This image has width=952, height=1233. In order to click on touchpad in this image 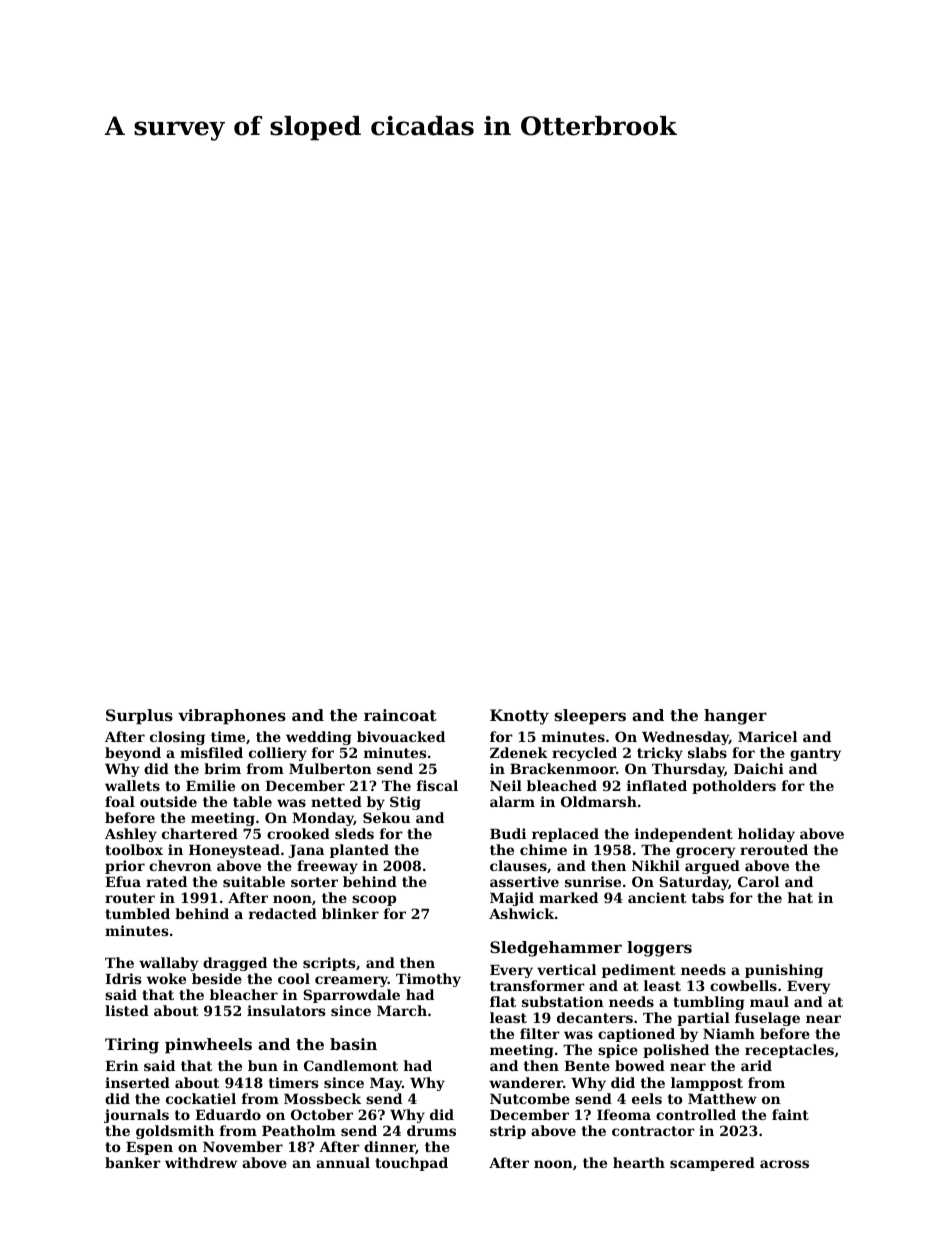, I will do `click(411, 1164)`.
